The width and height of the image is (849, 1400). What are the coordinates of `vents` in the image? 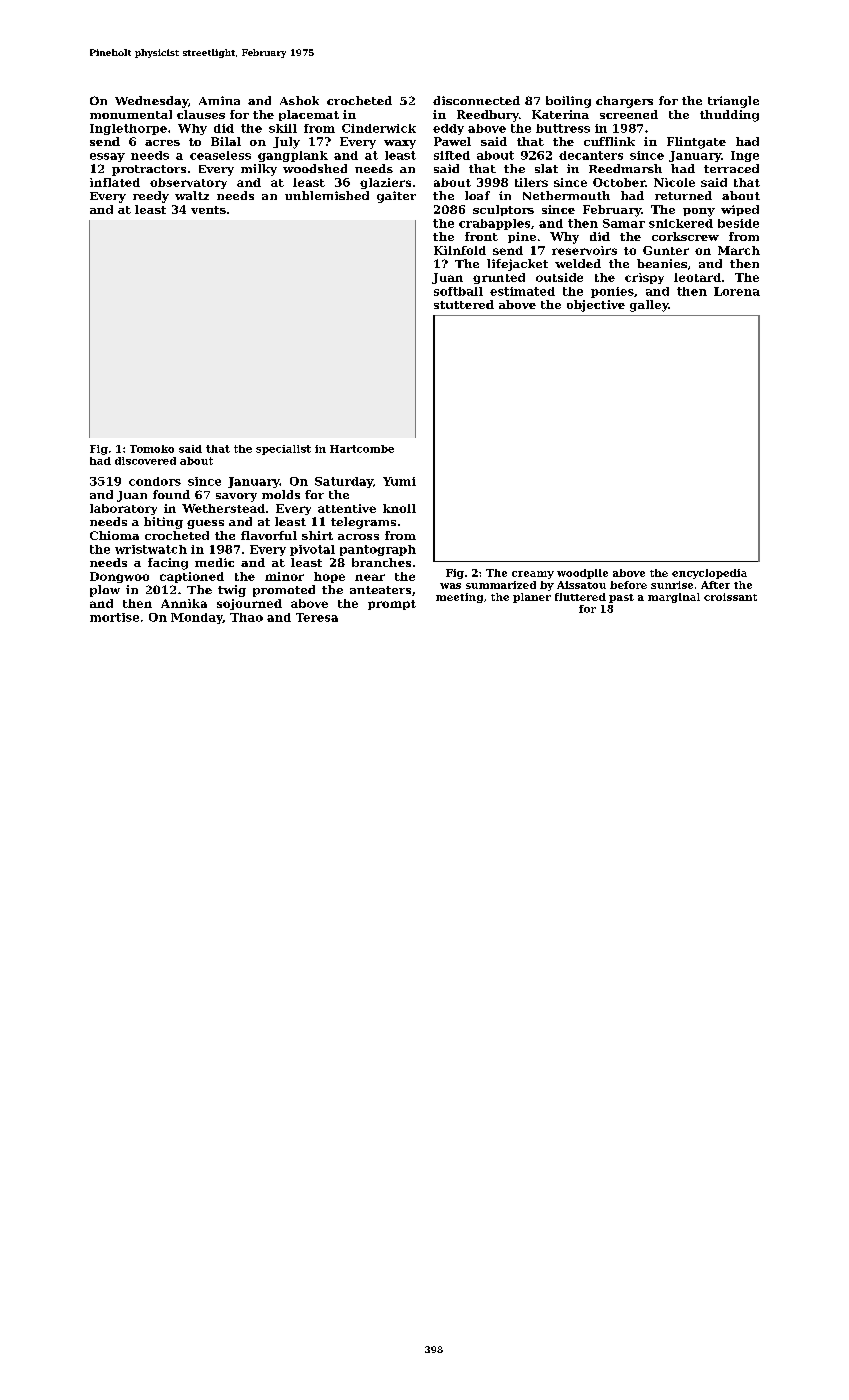 It's located at (208, 210).
